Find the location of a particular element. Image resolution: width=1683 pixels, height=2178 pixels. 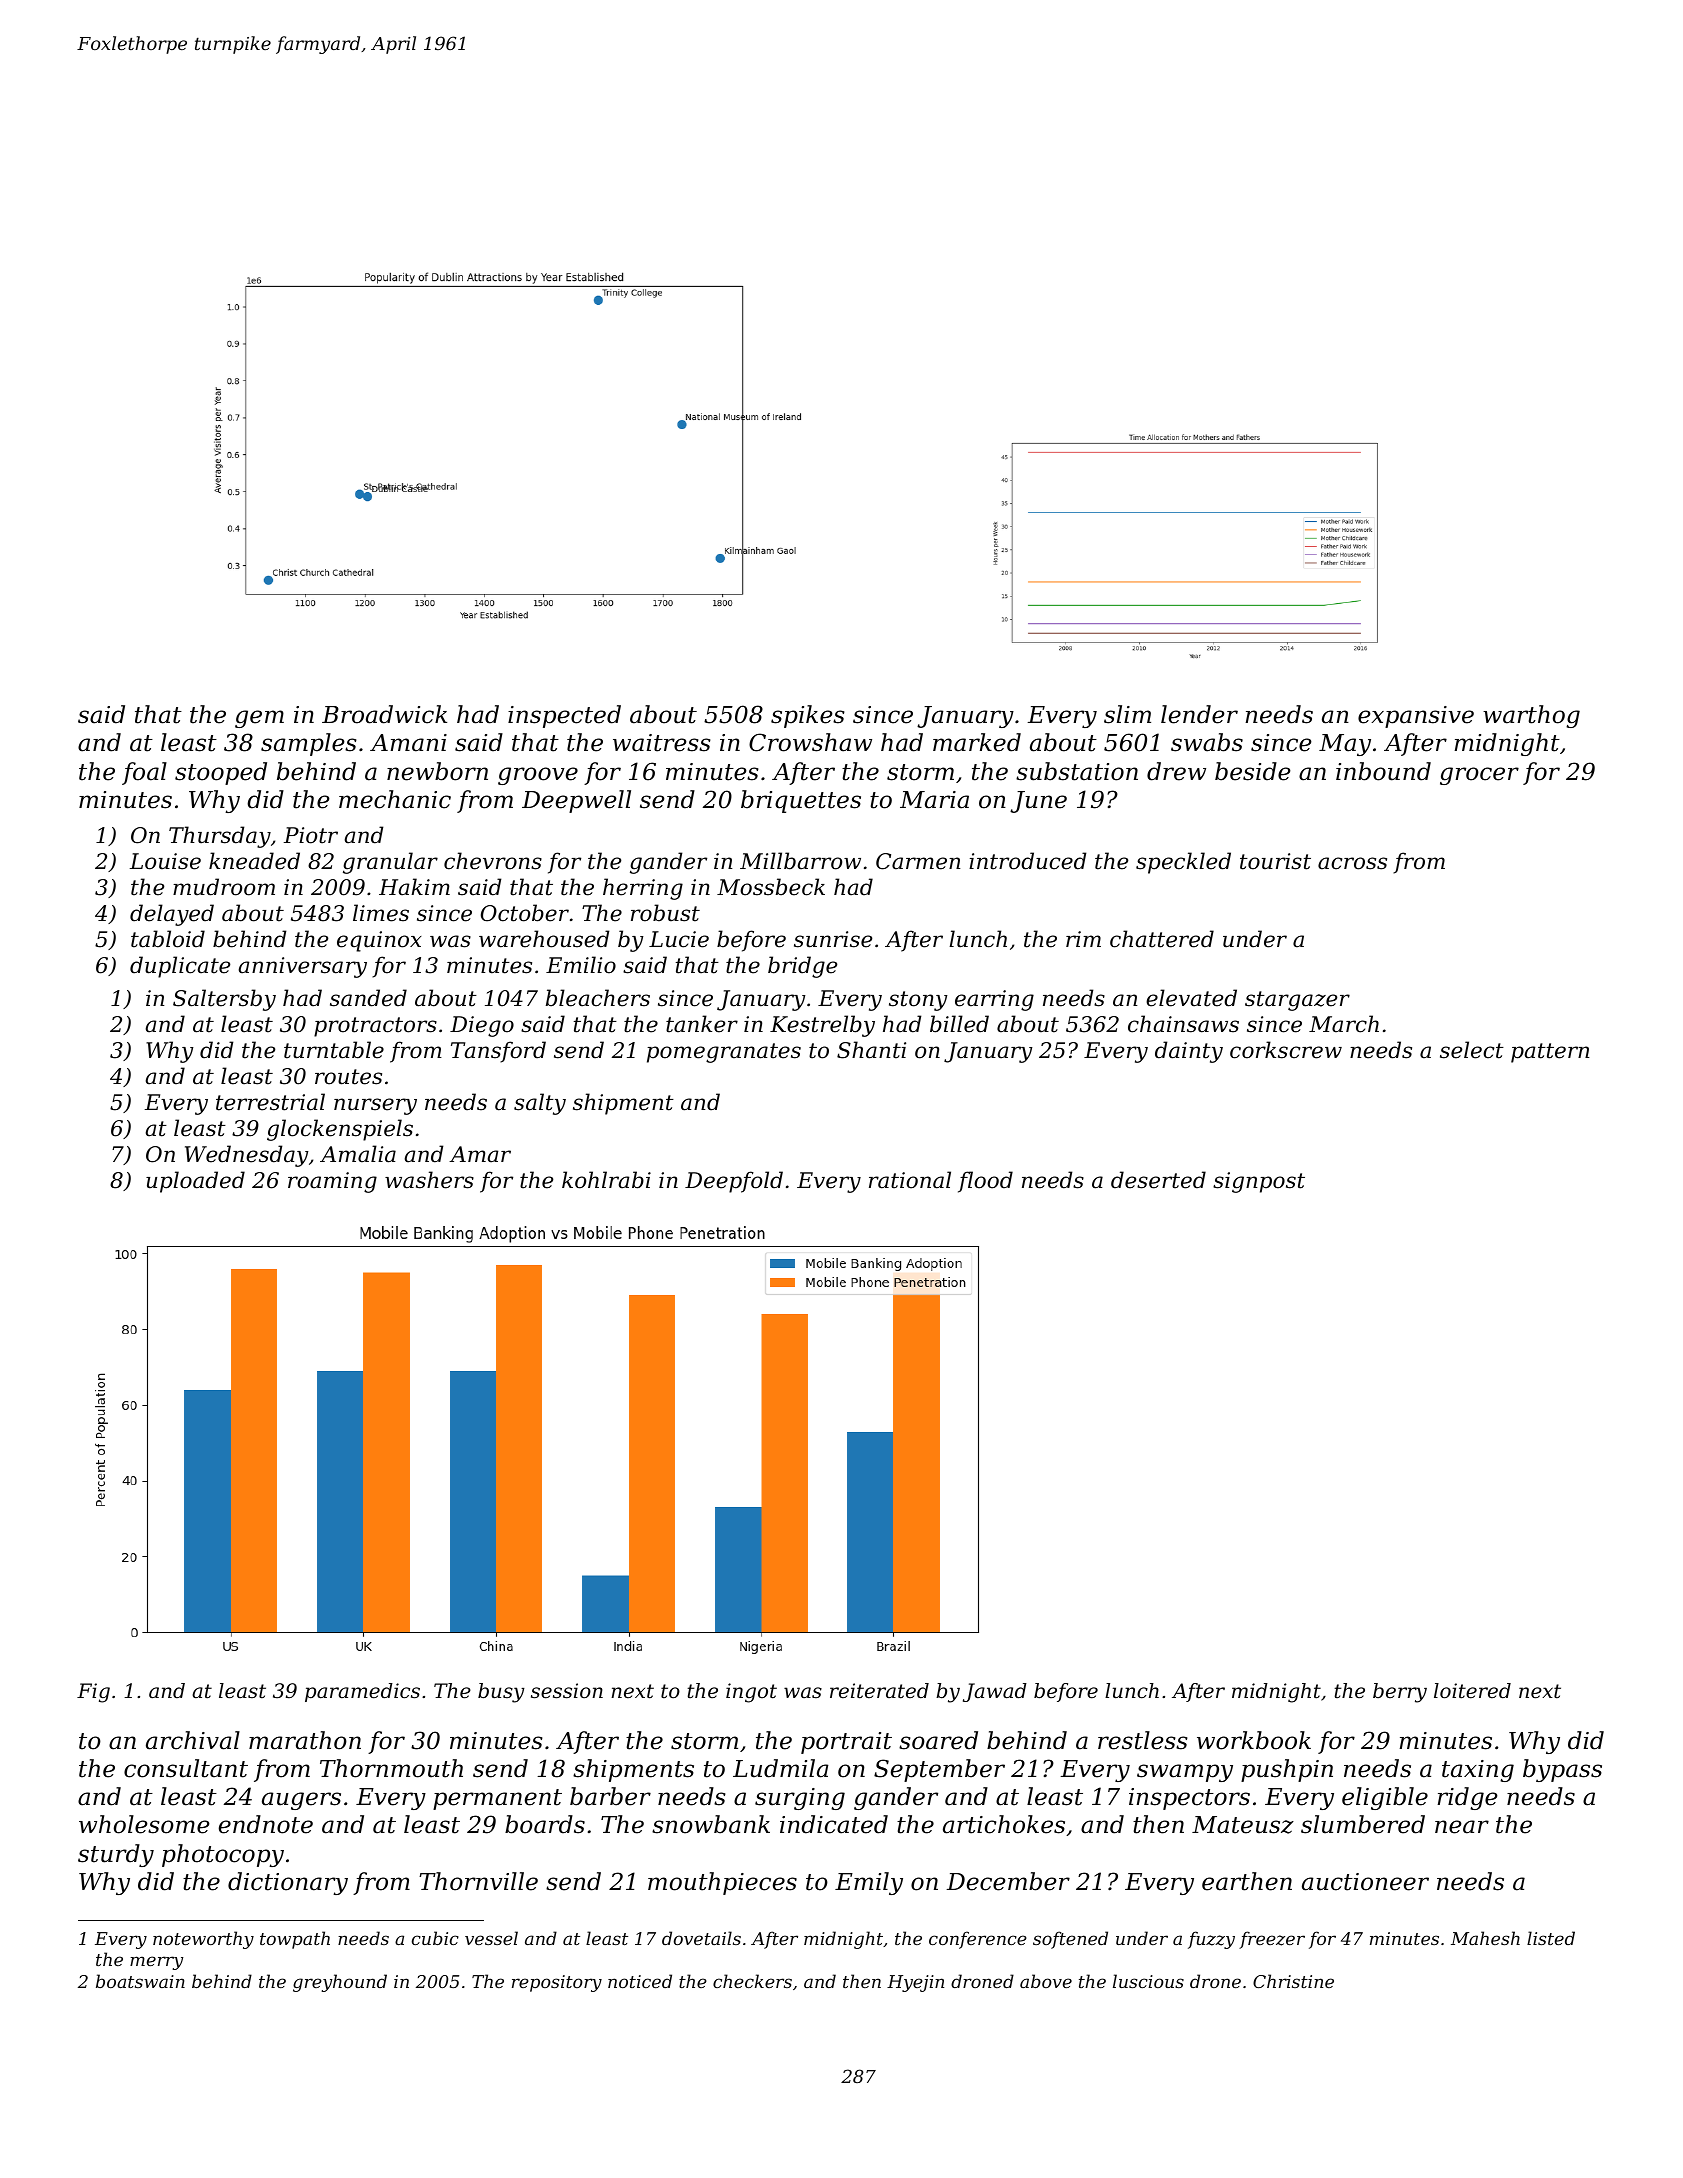

berry is located at coordinates (1400, 1693).
